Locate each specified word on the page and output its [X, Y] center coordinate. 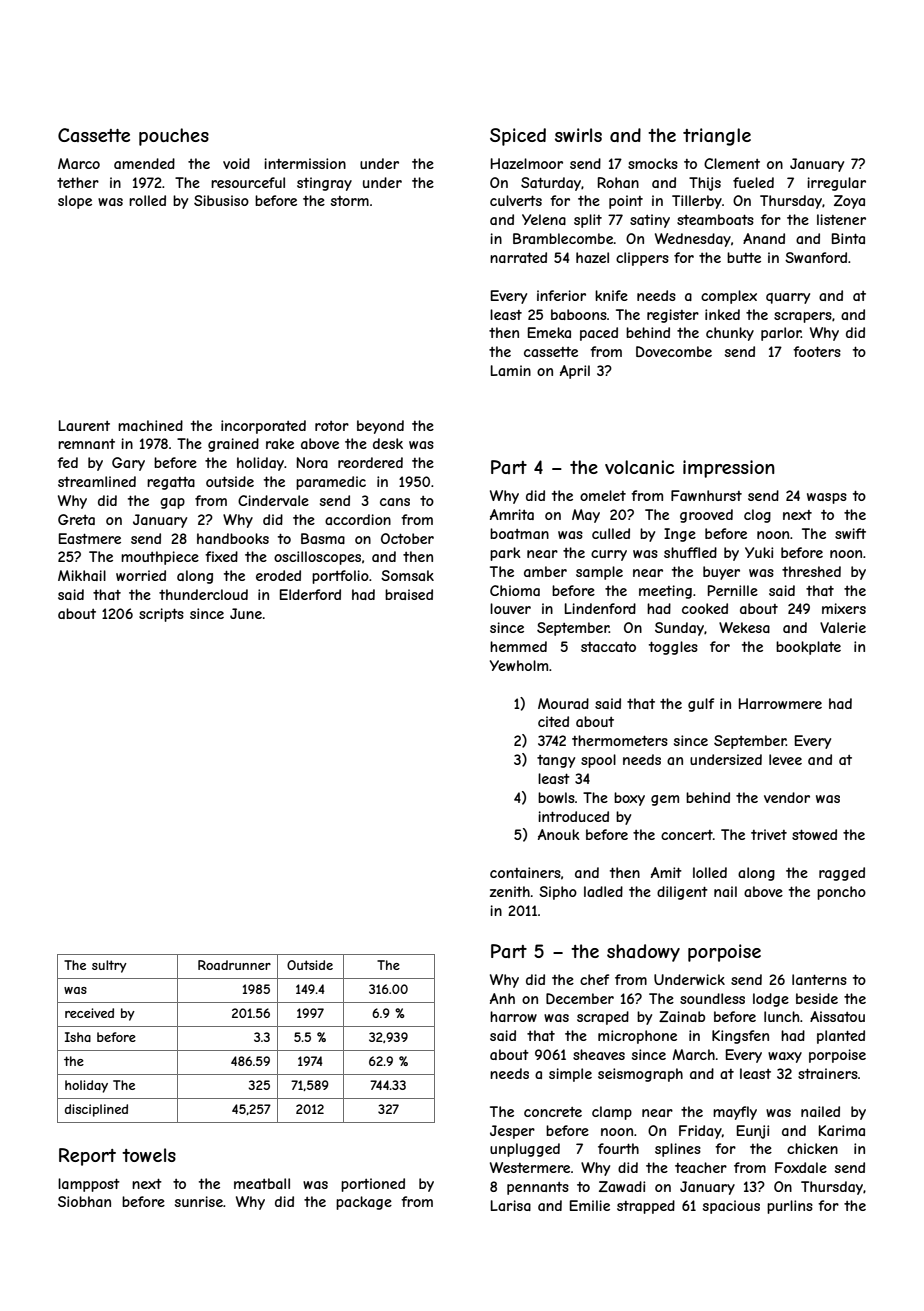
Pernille [733, 590]
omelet [603, 495]
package [364, 1203]
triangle [717, 137]
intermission [305, 163]
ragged [842, 874]
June [246, 613]
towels [149, 1155]
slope [75, 202]
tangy [556, 761]
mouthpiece [160, 558]
